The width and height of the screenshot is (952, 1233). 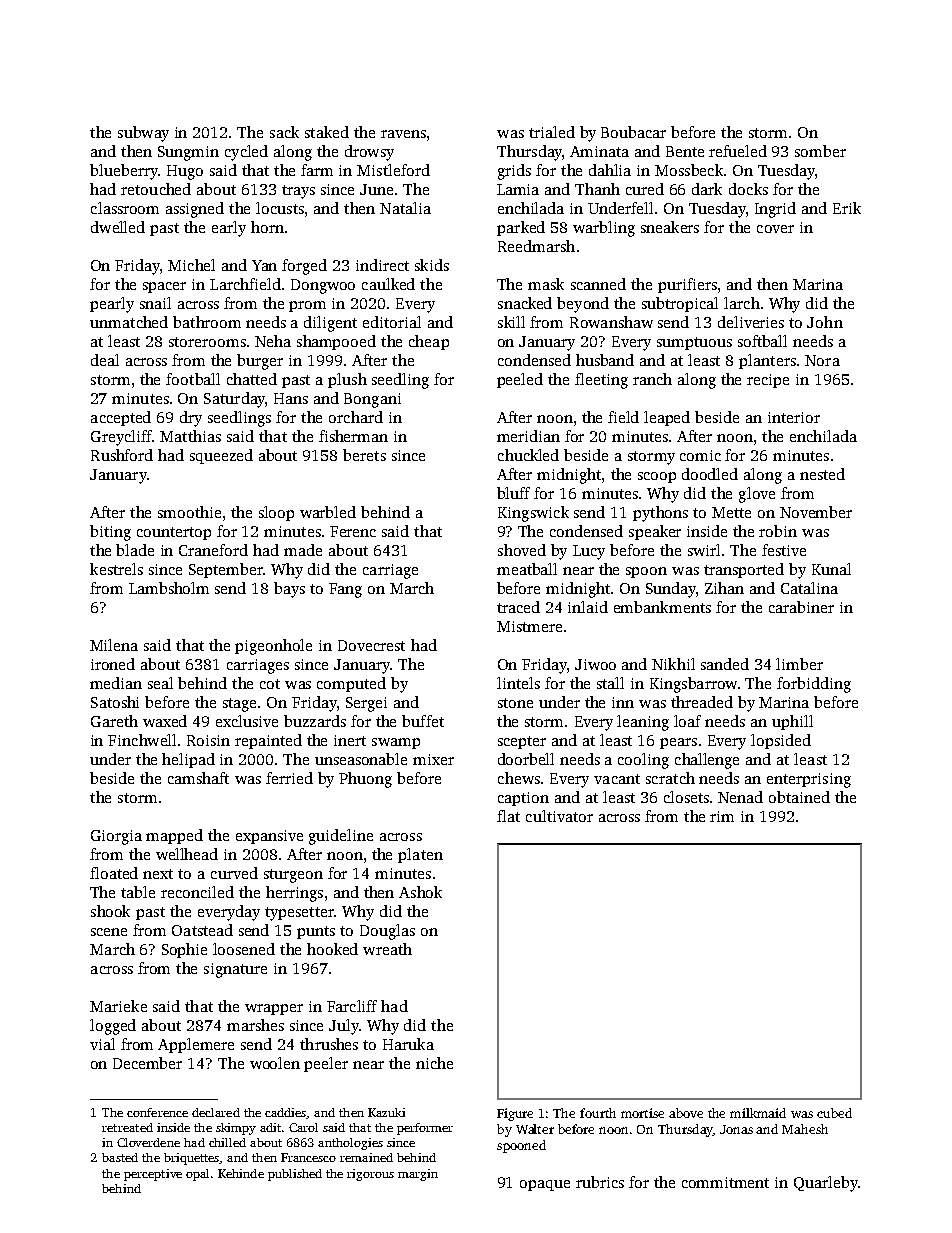 What do you see at coordinates (122, 455) in the screenshot?
I see `Rushford` at bounding box center [122, 455].
